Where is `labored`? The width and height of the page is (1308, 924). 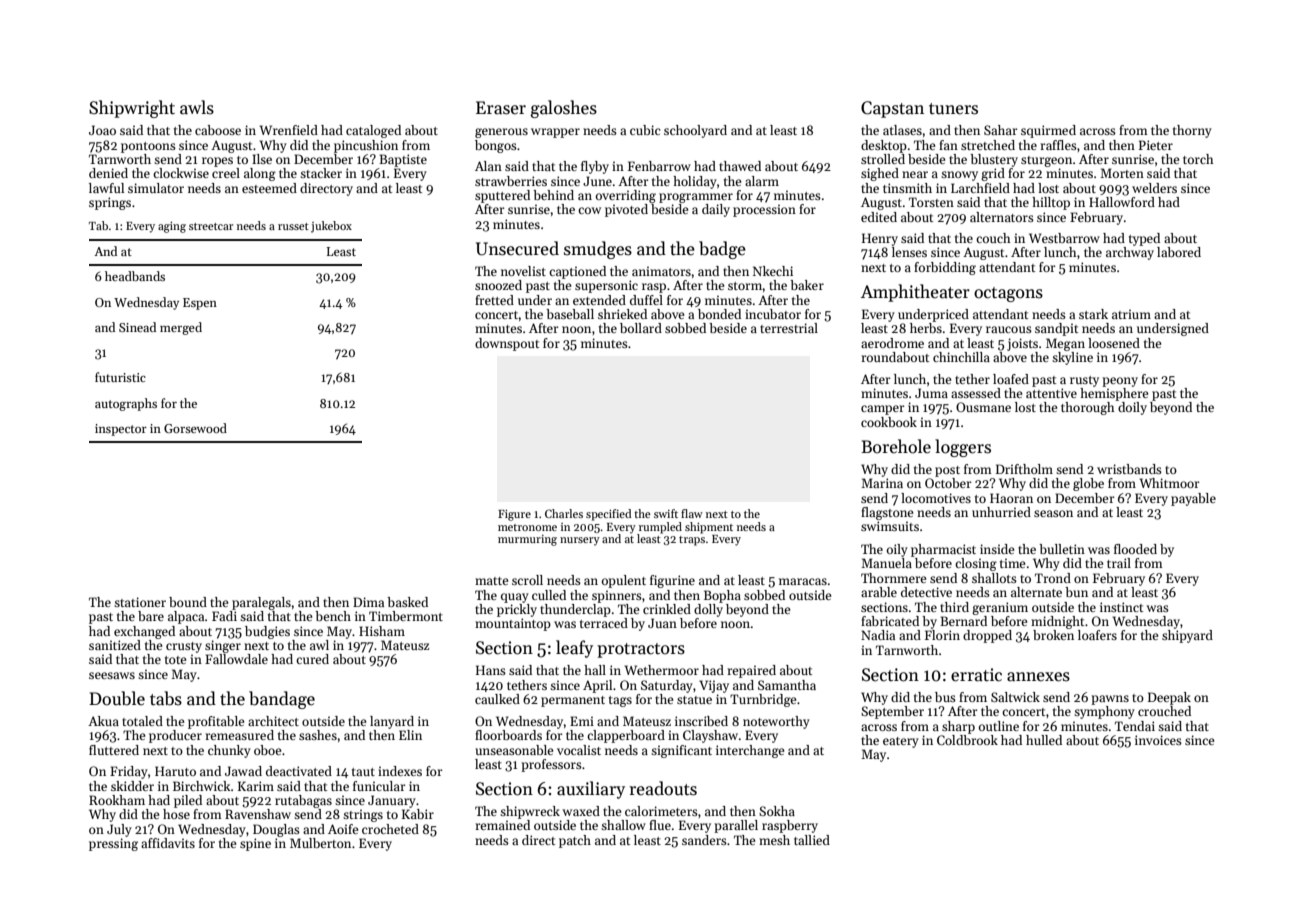
labored is located at coordinates (1179, 252).
